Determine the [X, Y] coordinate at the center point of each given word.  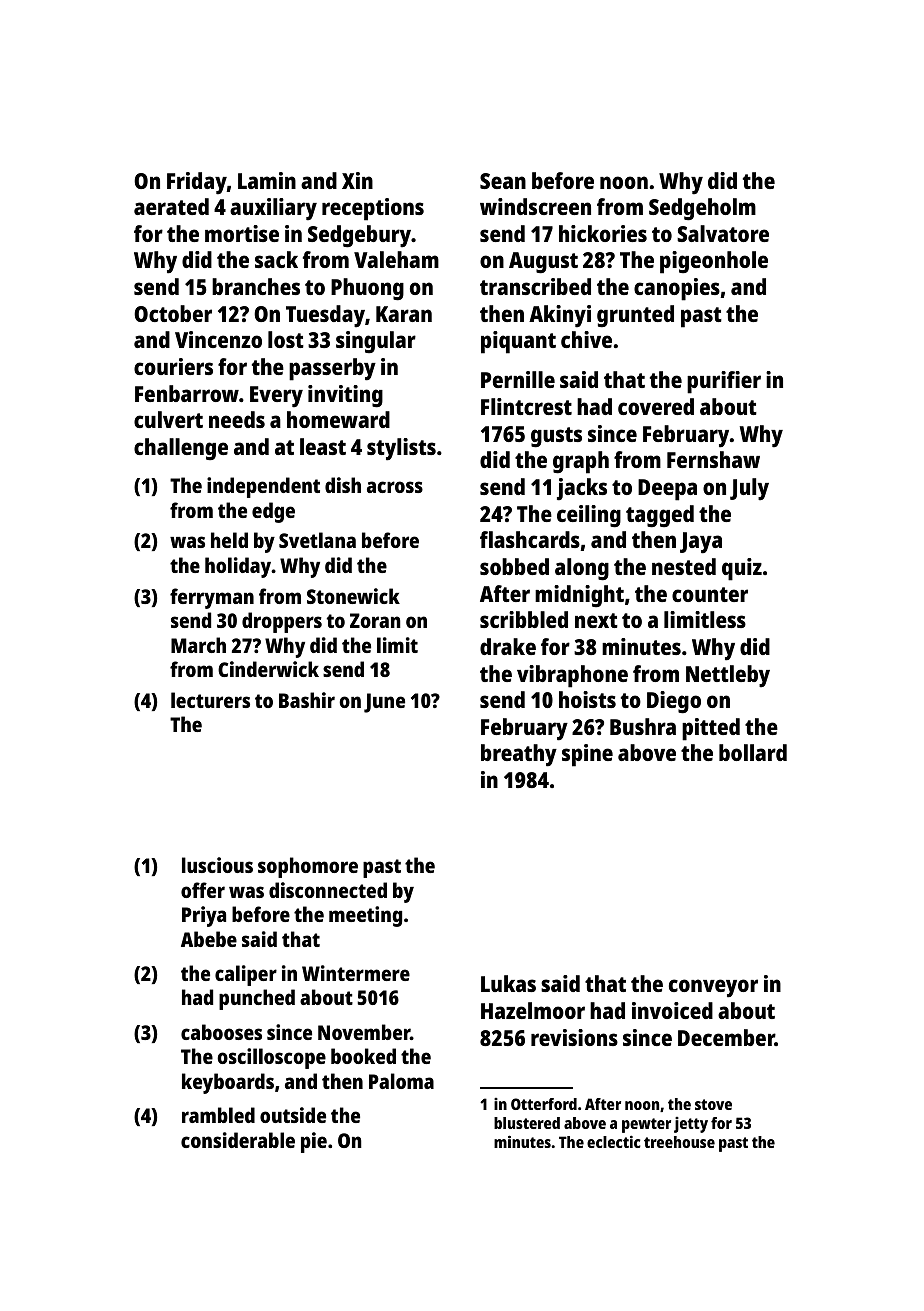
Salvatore [723, 233]
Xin [357, 180]
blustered [527, 1123]
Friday [197, 183]
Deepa [667, 490]
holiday [238, 567]
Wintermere [356, 973]
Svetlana [317, 540]
